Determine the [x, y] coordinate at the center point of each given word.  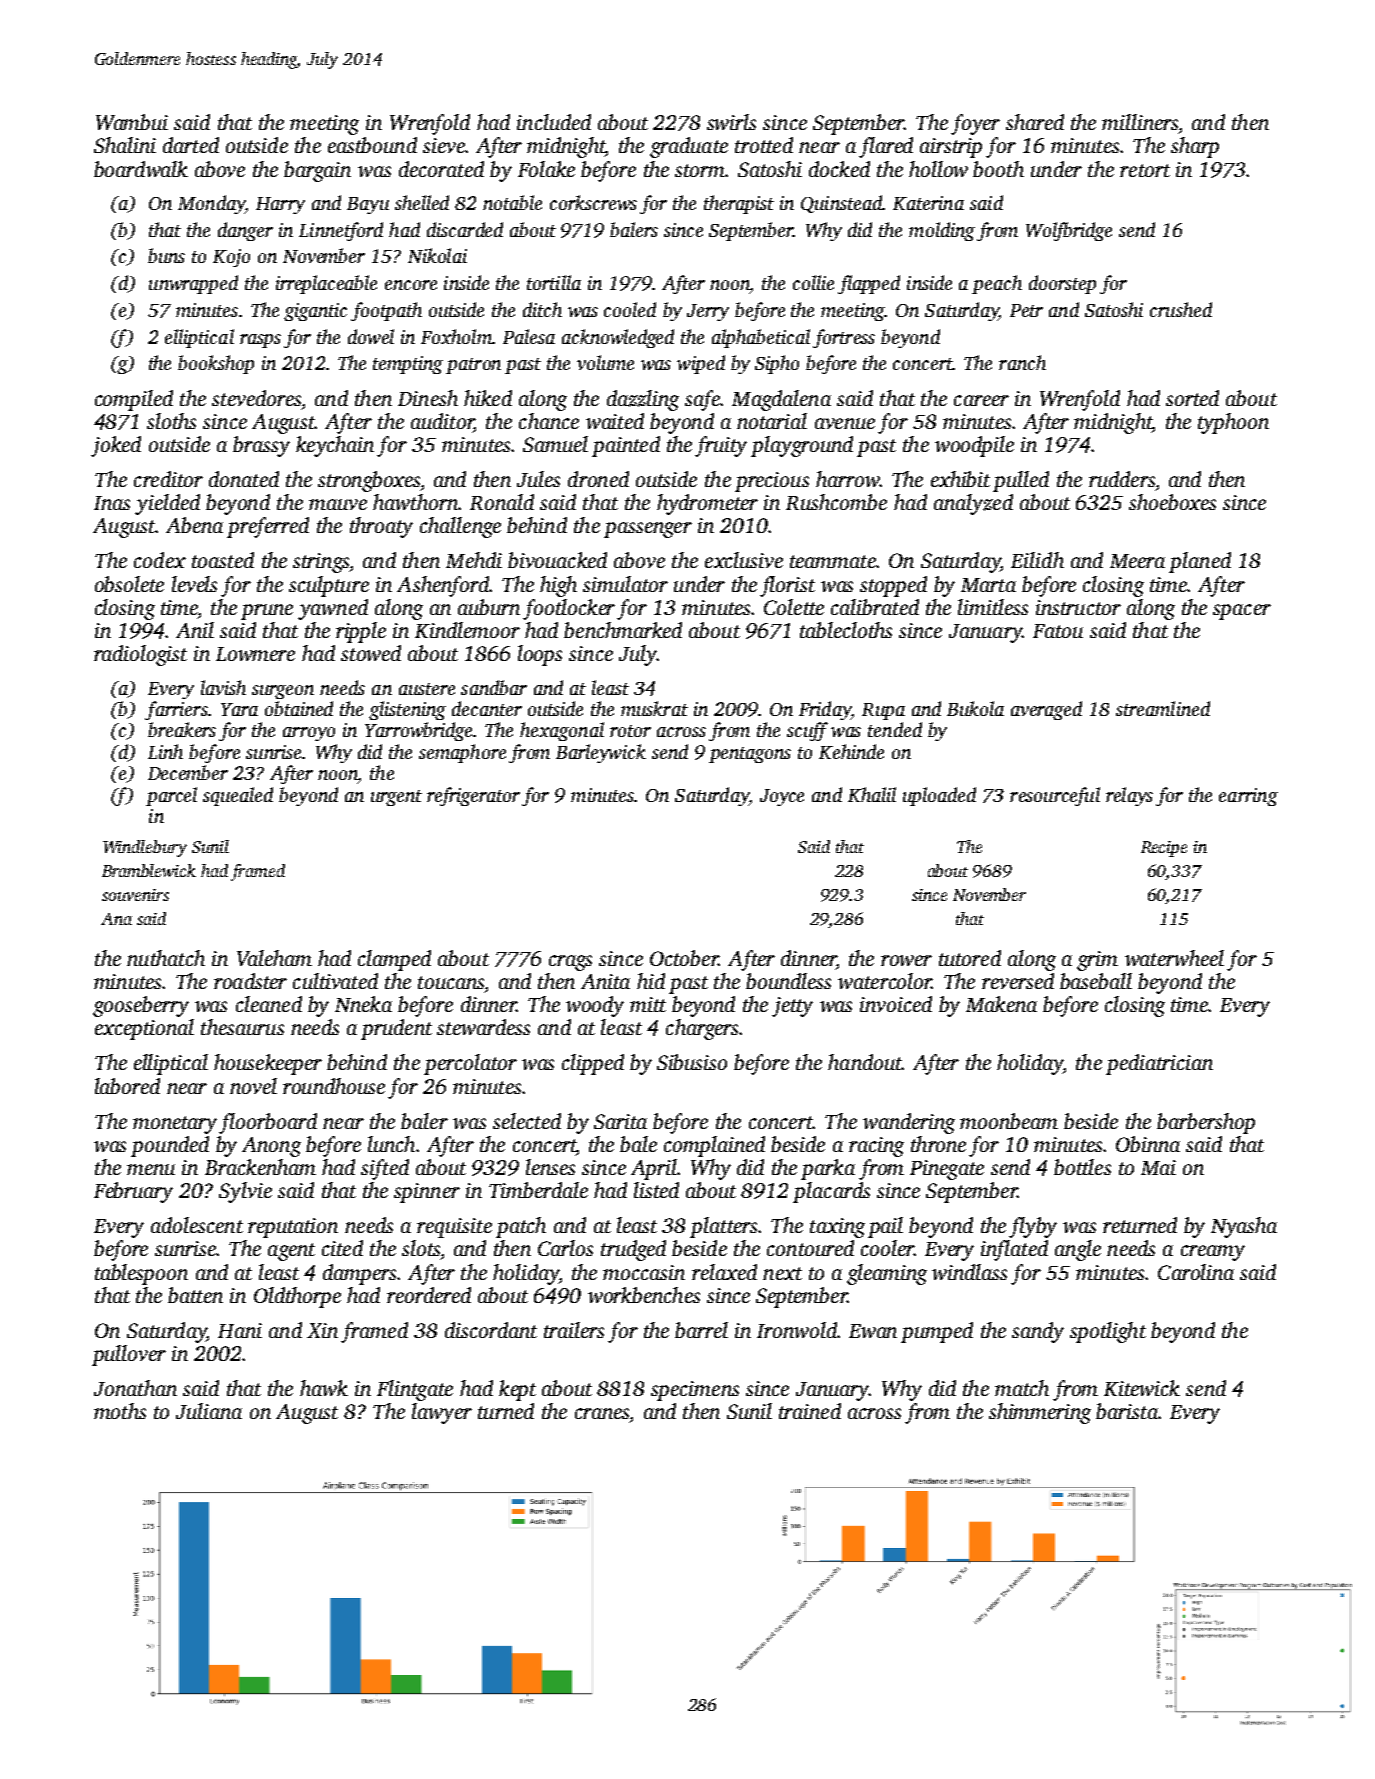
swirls [731, 122]
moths [120, 1411]
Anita [605, 981]
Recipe [1164, 849]
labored [127, 1086]
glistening [407, 710]
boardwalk [141, 169]
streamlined [1163, 708]
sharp [1195, 147]
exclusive [744, 560]
